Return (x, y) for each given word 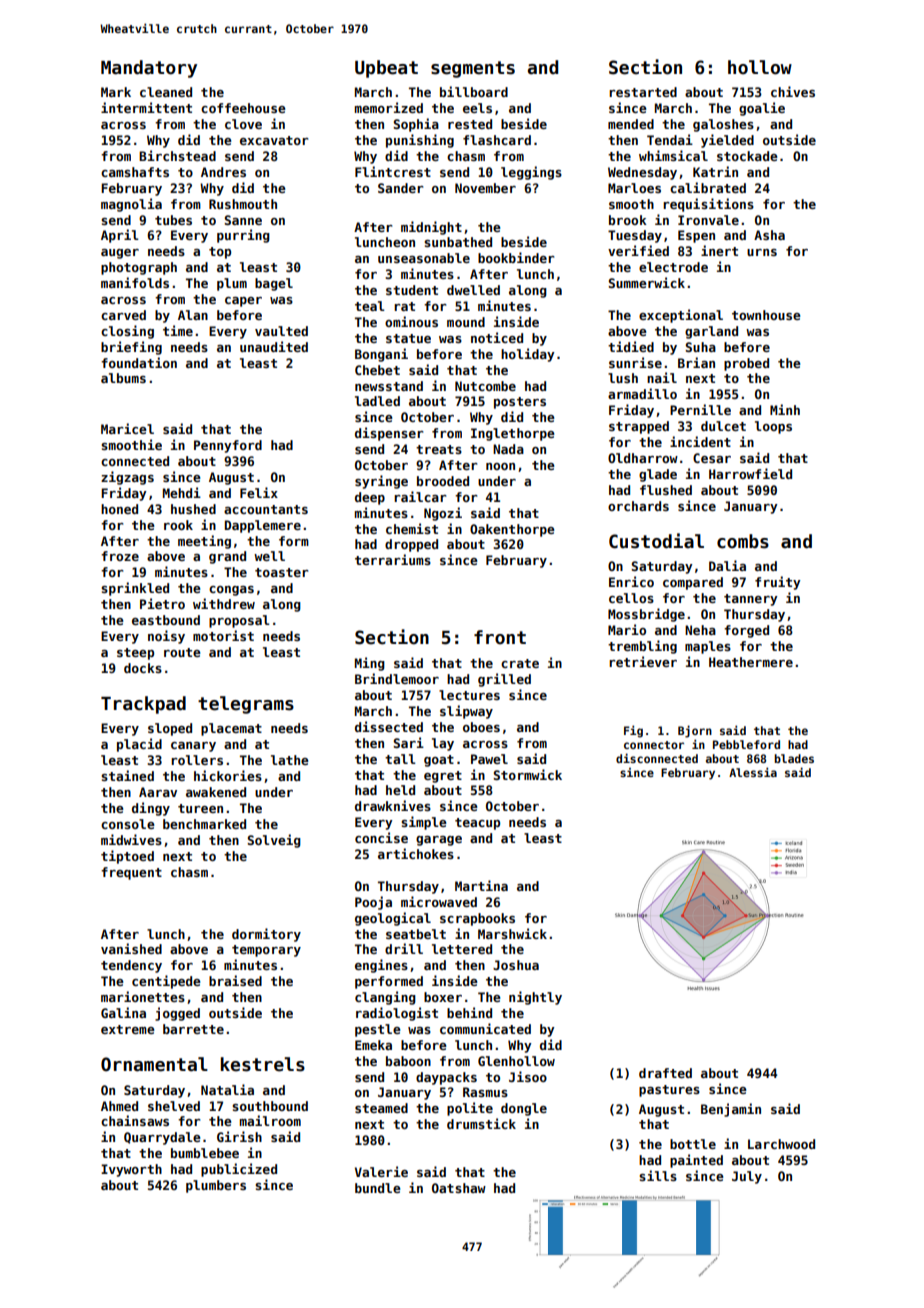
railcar (420, 496)
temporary (266, 951)
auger (120, 254)
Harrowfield (750, 473)
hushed (193, 509)
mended (631, 124)
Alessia (753, 772)
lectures (469, 695)
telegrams (246, 705)
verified (638, 250)
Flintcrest (393, 171)
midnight (431, 228)
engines (381, 966)
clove (243, 124)
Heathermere (751, 662)
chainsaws (135, 1120)
